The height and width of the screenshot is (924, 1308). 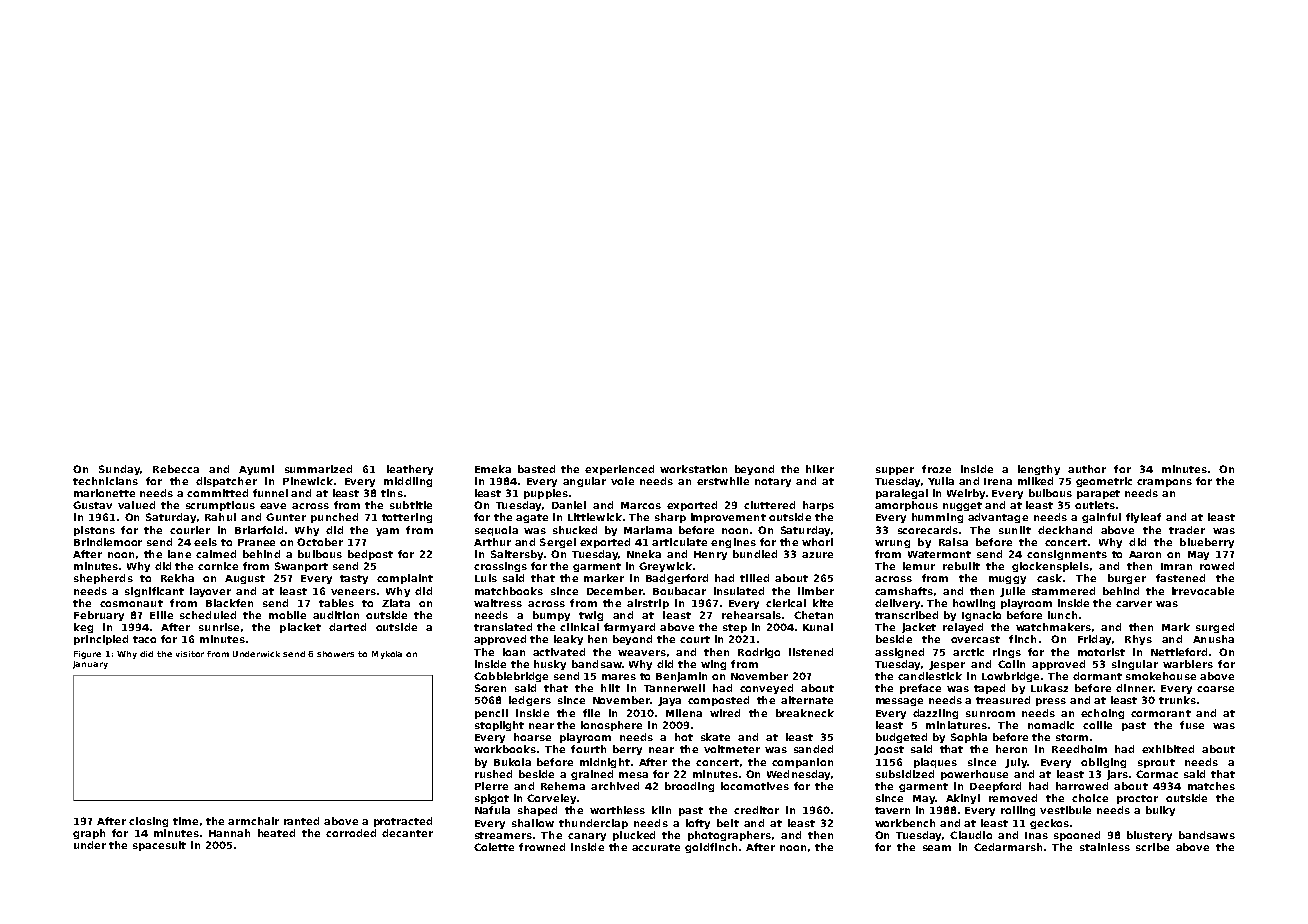 I want to click on alternate, so click(x=807, y=700).
